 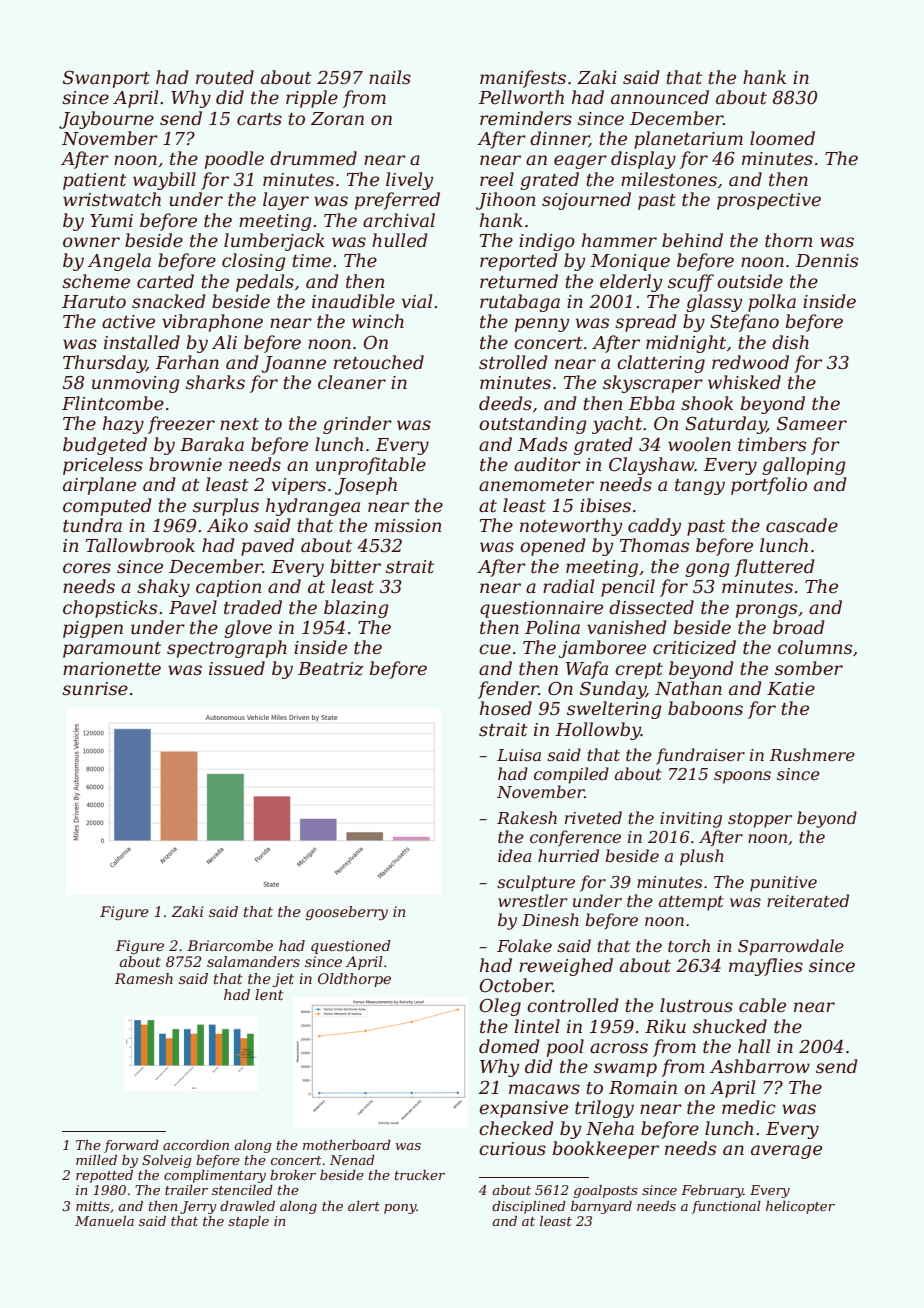 I want to click on Flintcombe, so click(x=113, y=403).
